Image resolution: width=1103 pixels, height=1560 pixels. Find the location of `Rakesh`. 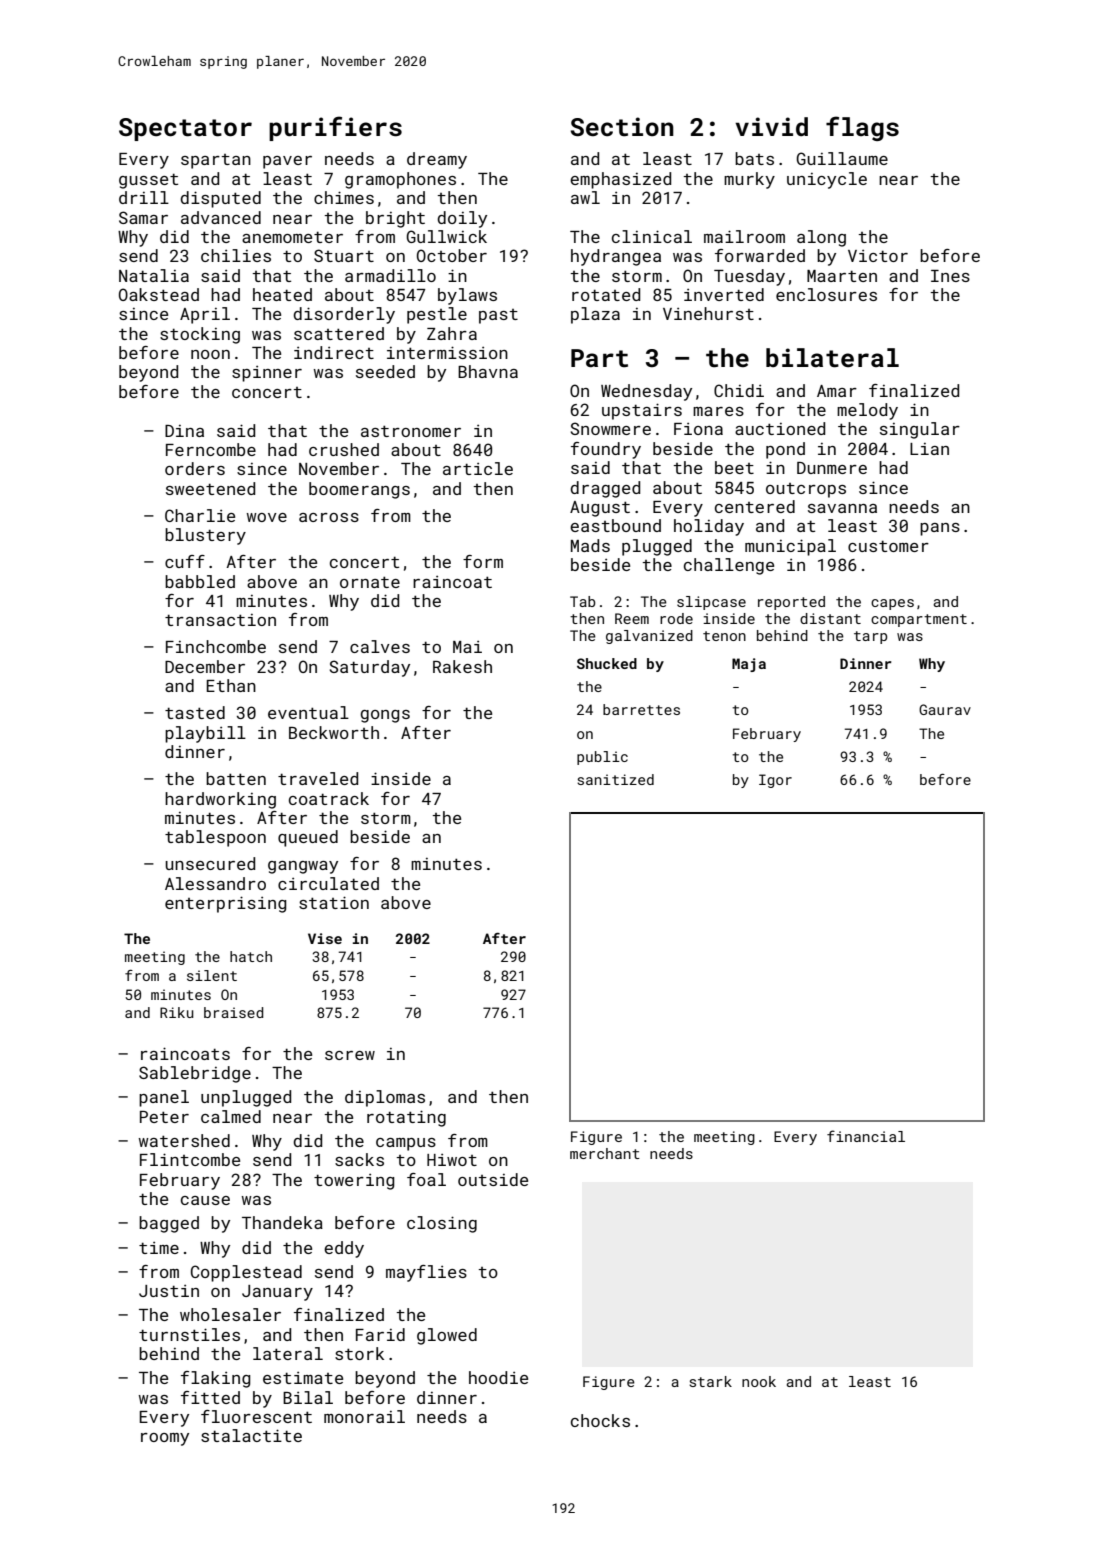

Rakesh is located at coordinates (462, 666).
